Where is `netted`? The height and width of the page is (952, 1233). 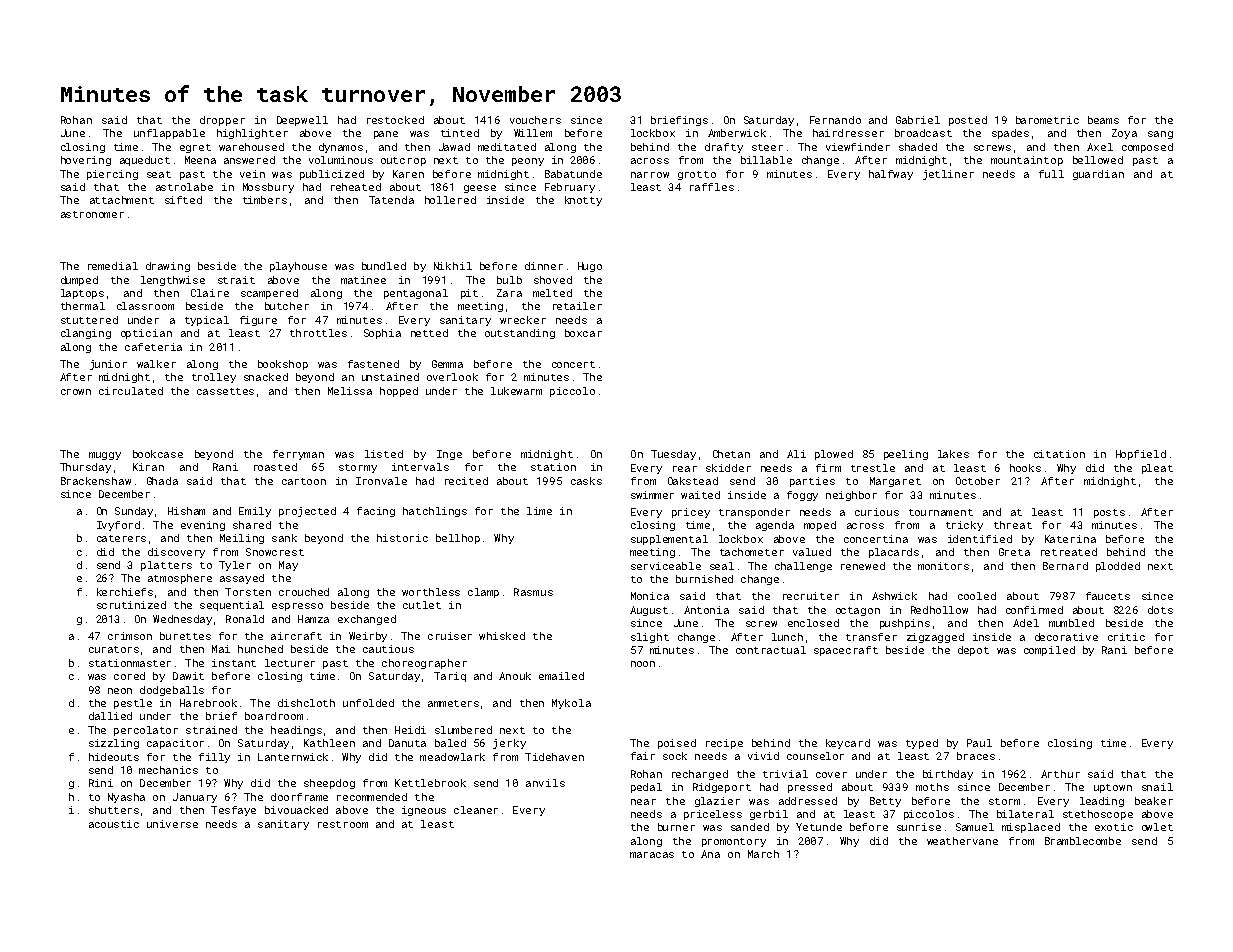
netted is located at coordinates (429, 333).
